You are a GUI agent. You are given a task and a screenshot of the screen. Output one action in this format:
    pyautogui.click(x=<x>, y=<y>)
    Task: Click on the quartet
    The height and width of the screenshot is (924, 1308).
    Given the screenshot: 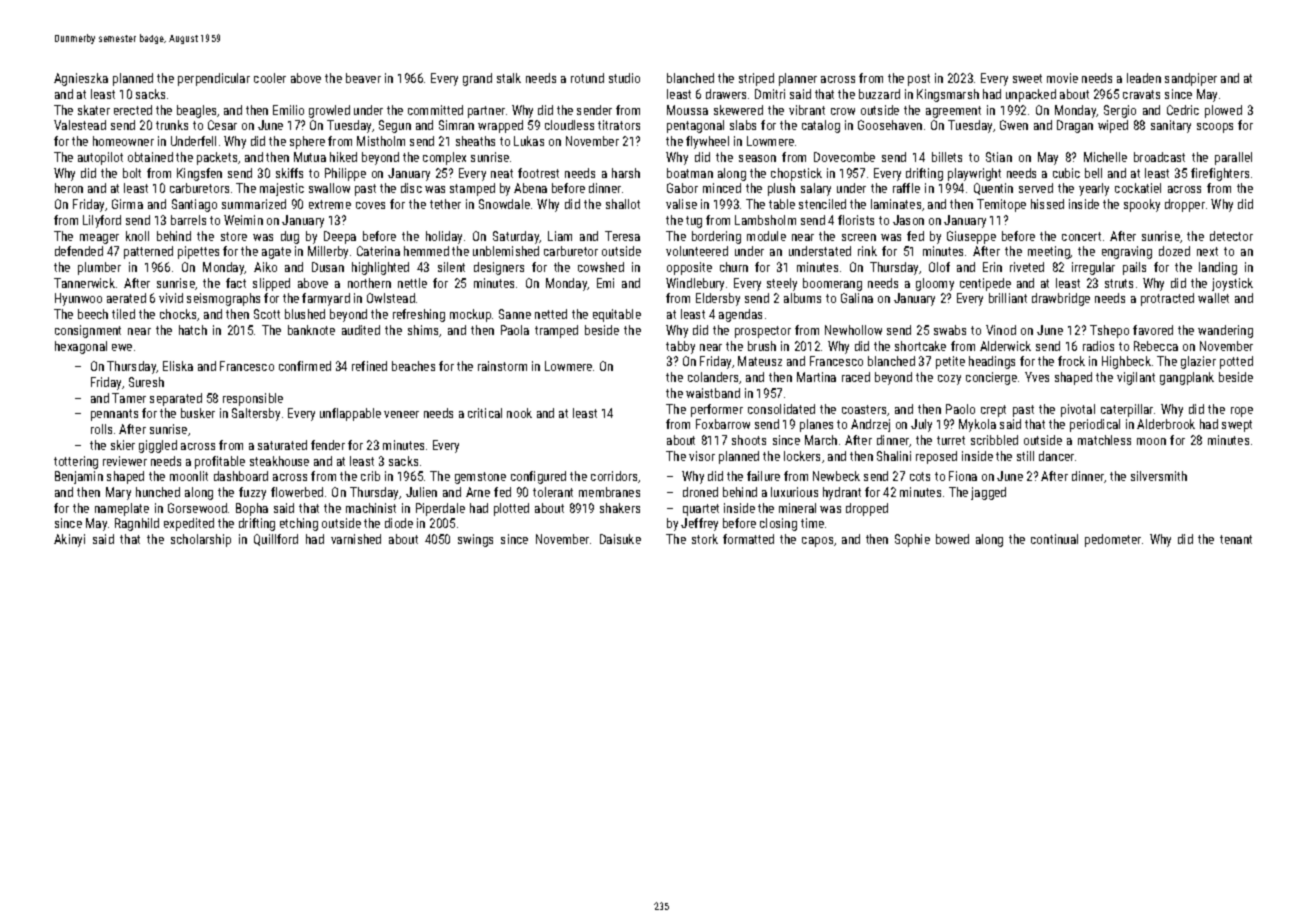 What is the action you would take?
    pyautogui.click(x=701, y=510)
